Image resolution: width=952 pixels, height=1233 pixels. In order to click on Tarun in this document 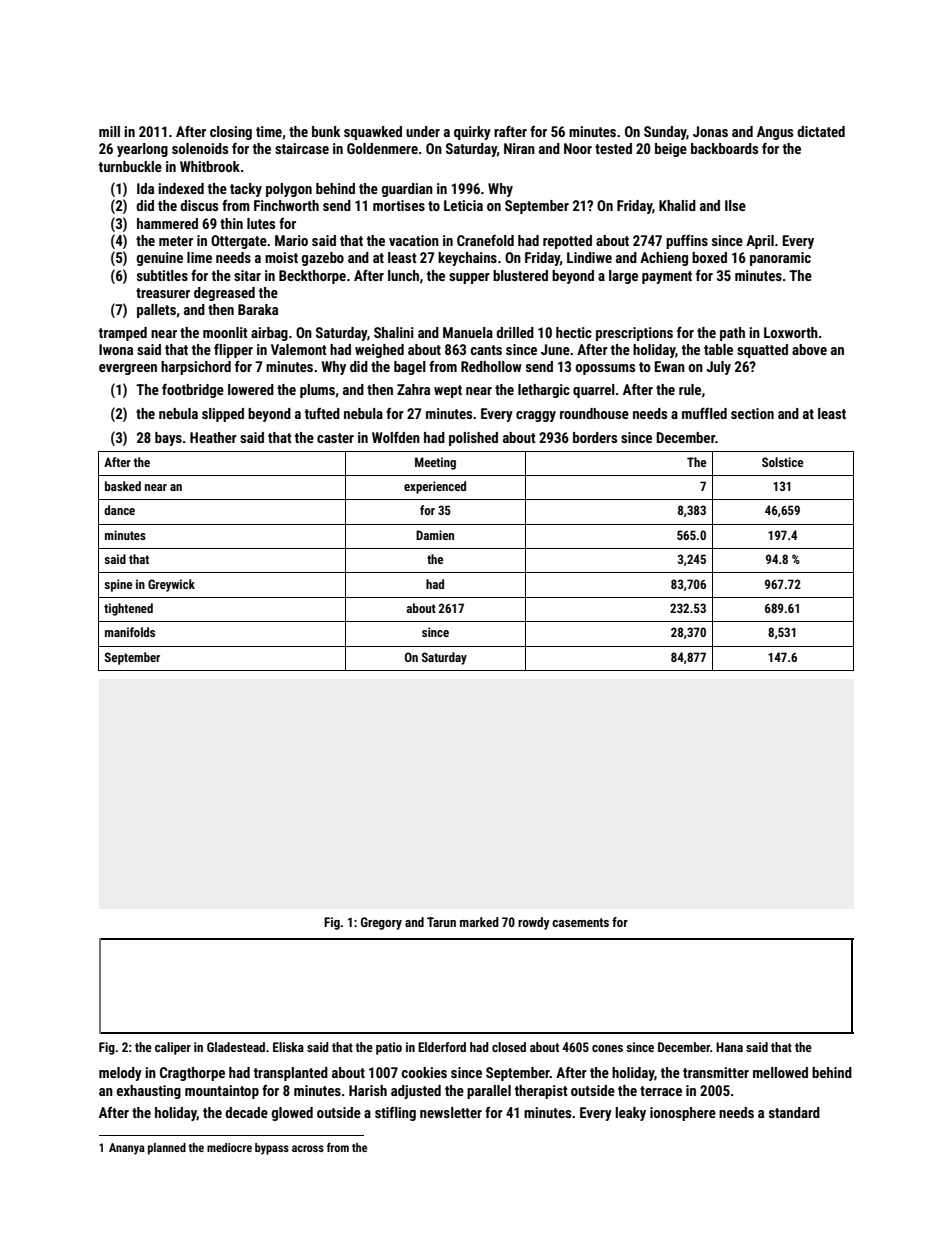, I will do `click(441, 922)`.
